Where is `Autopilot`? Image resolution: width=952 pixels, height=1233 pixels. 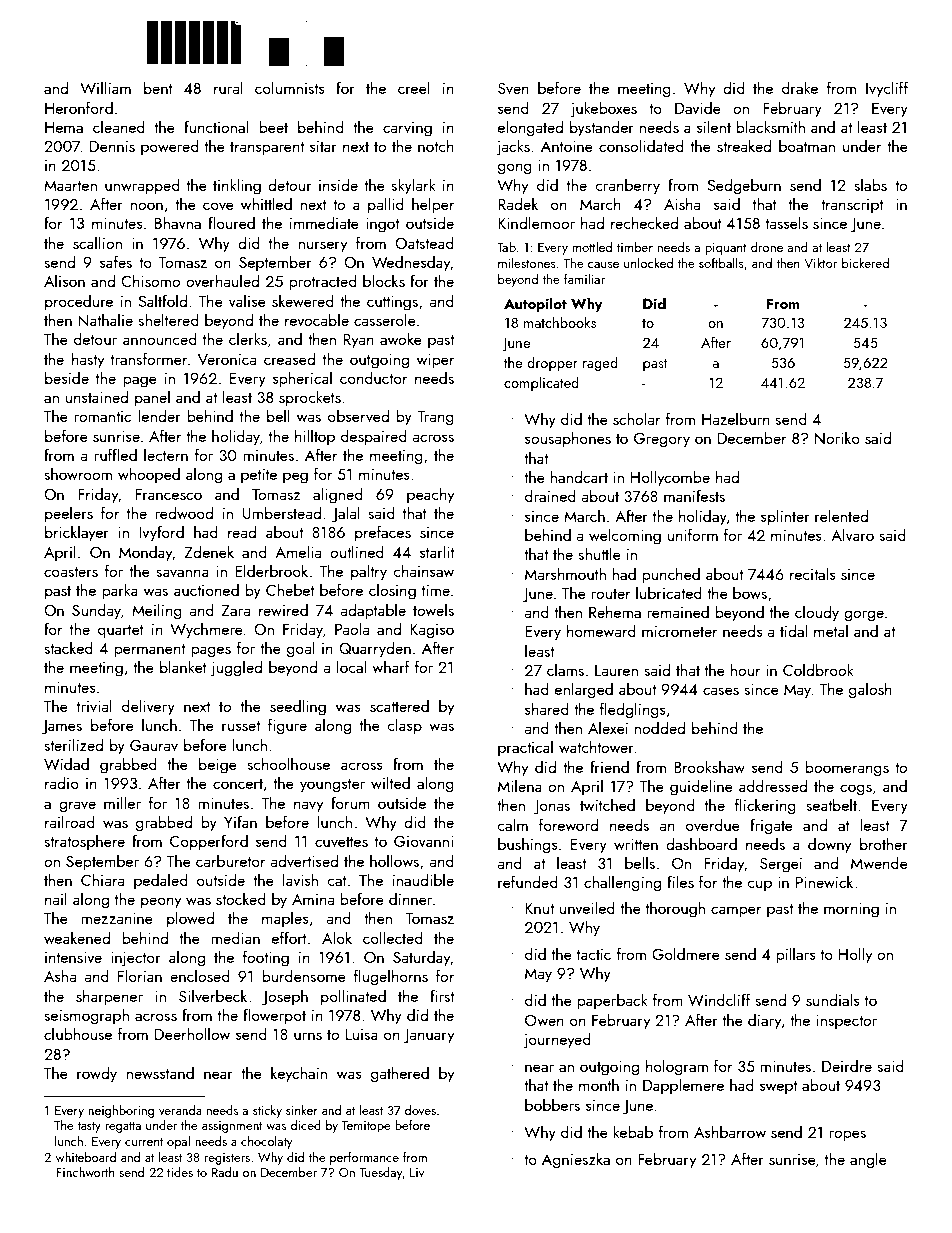
Autopilot is located at coordinates (535, 304).
